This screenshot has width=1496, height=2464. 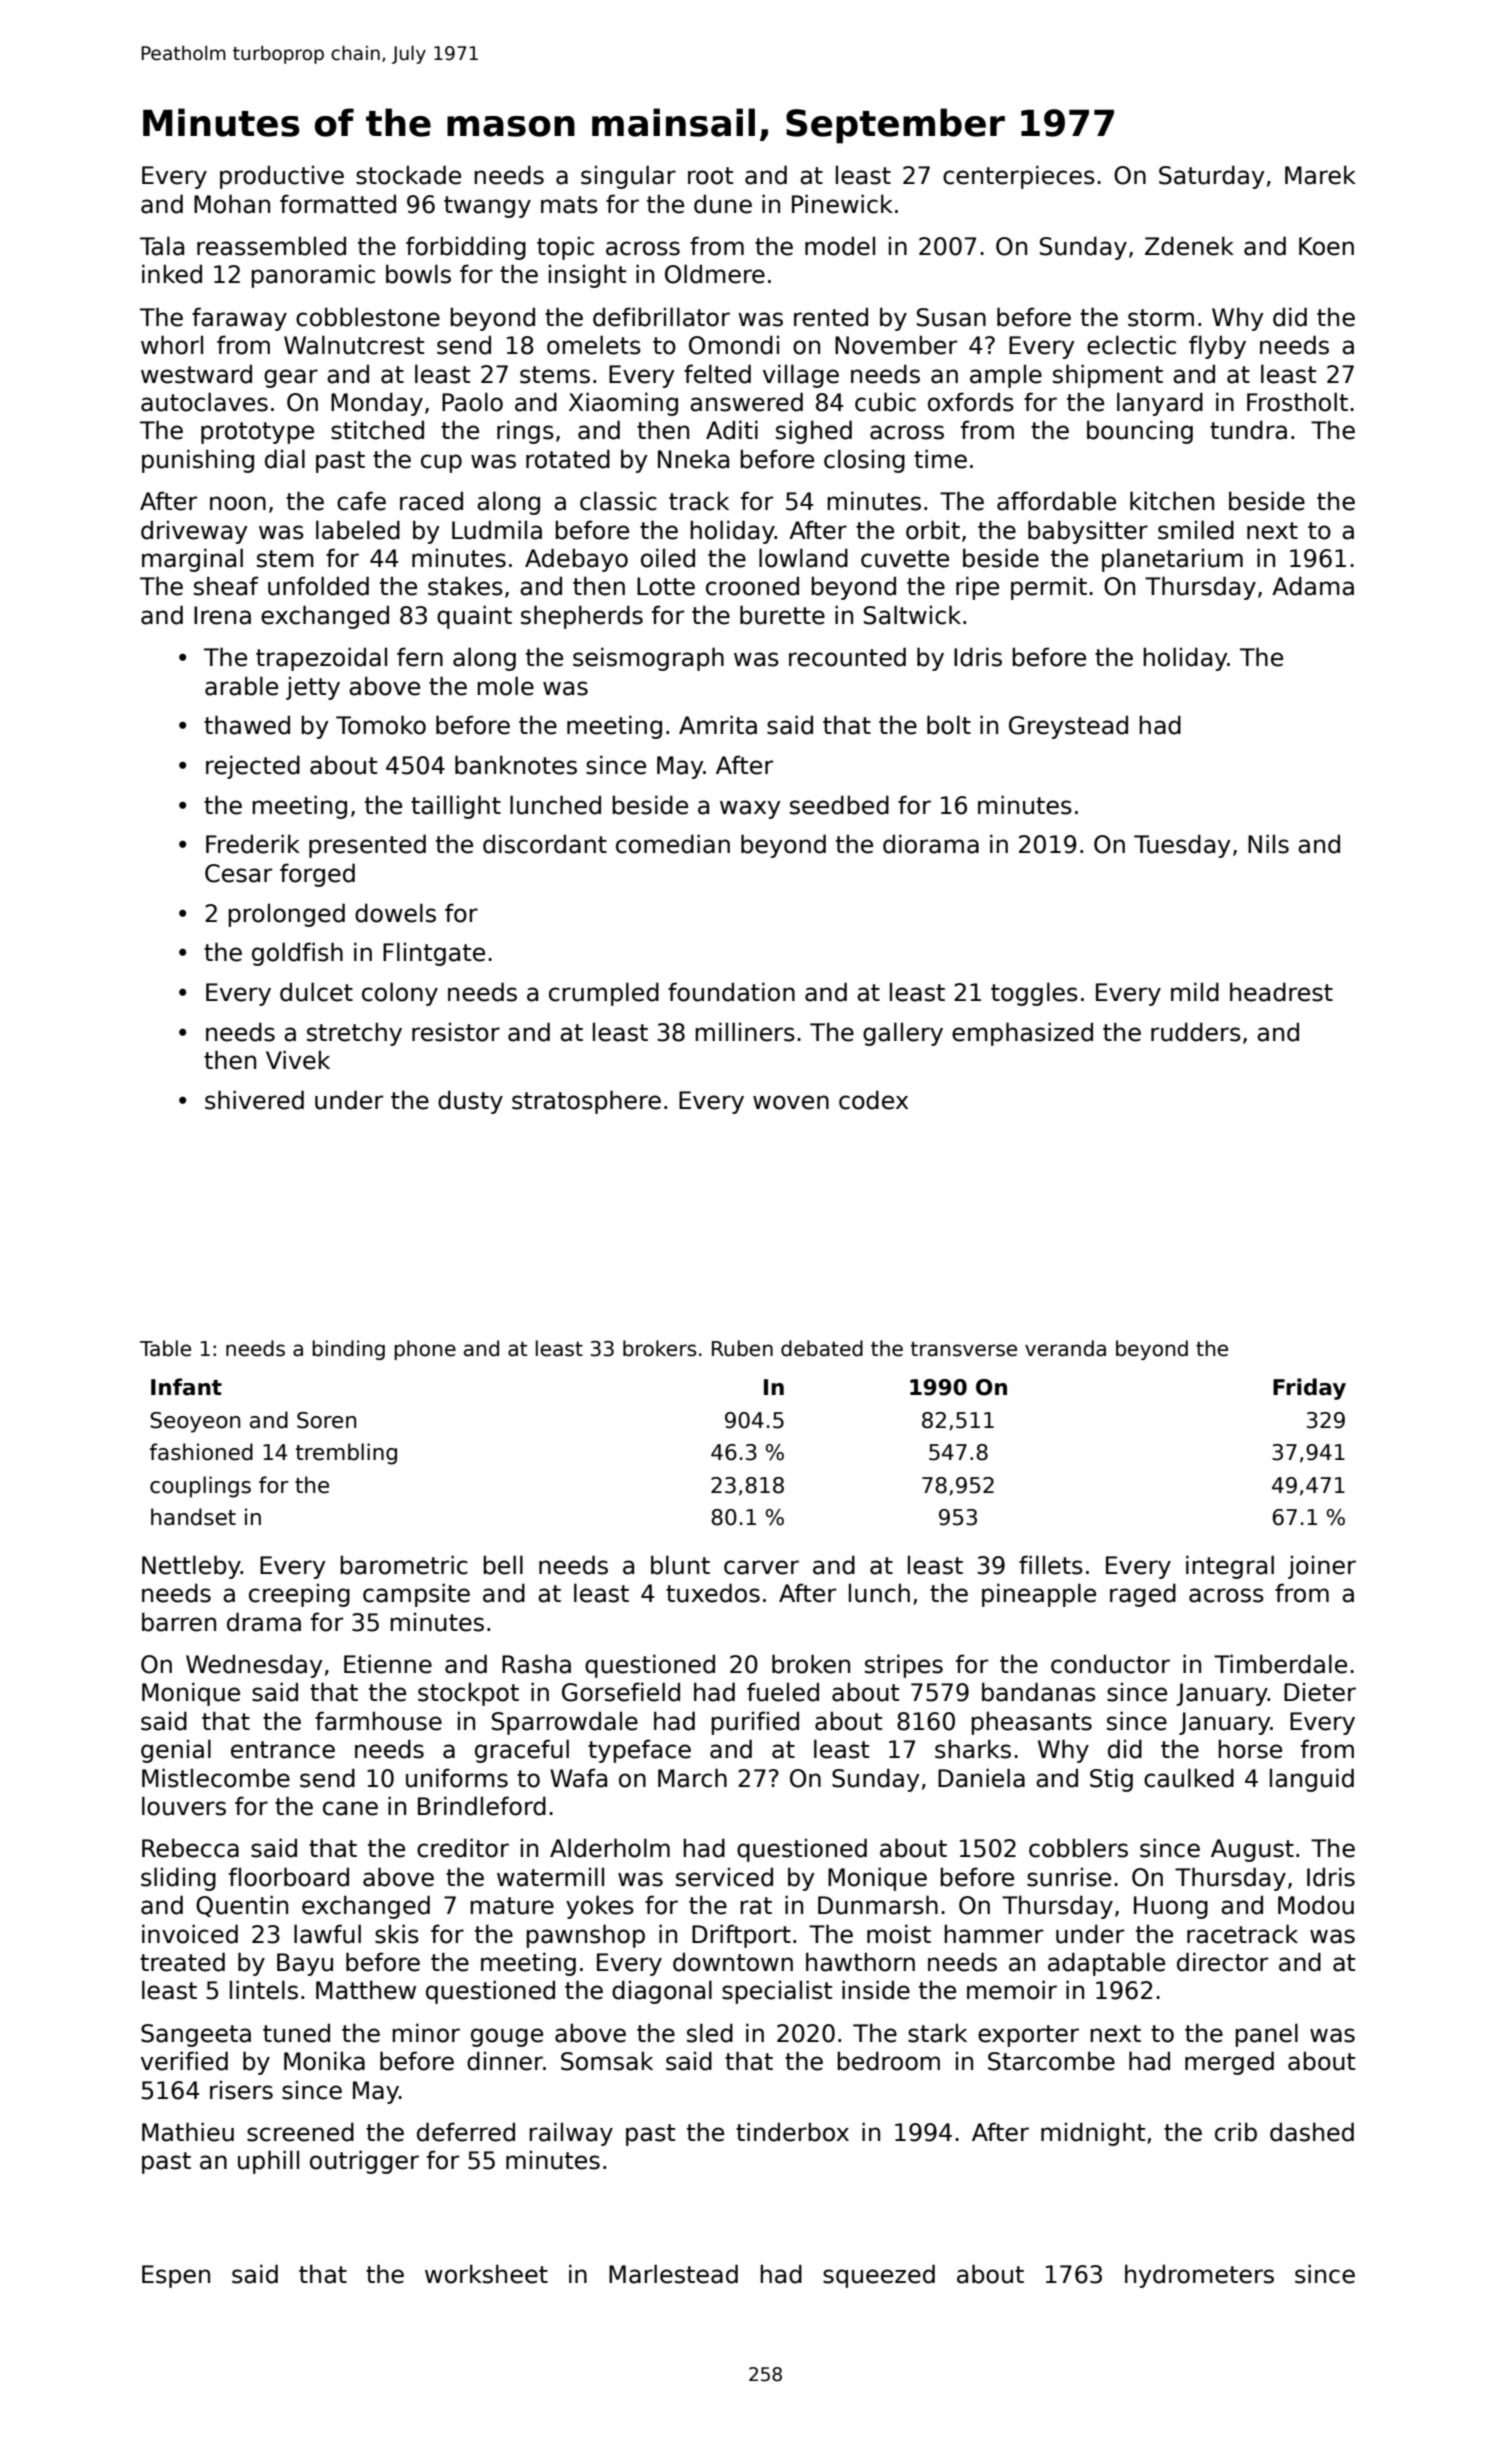 What do you see at coordinates (896, 345) in the screenshot?
I see `November` at bounding box center [896, 345].
